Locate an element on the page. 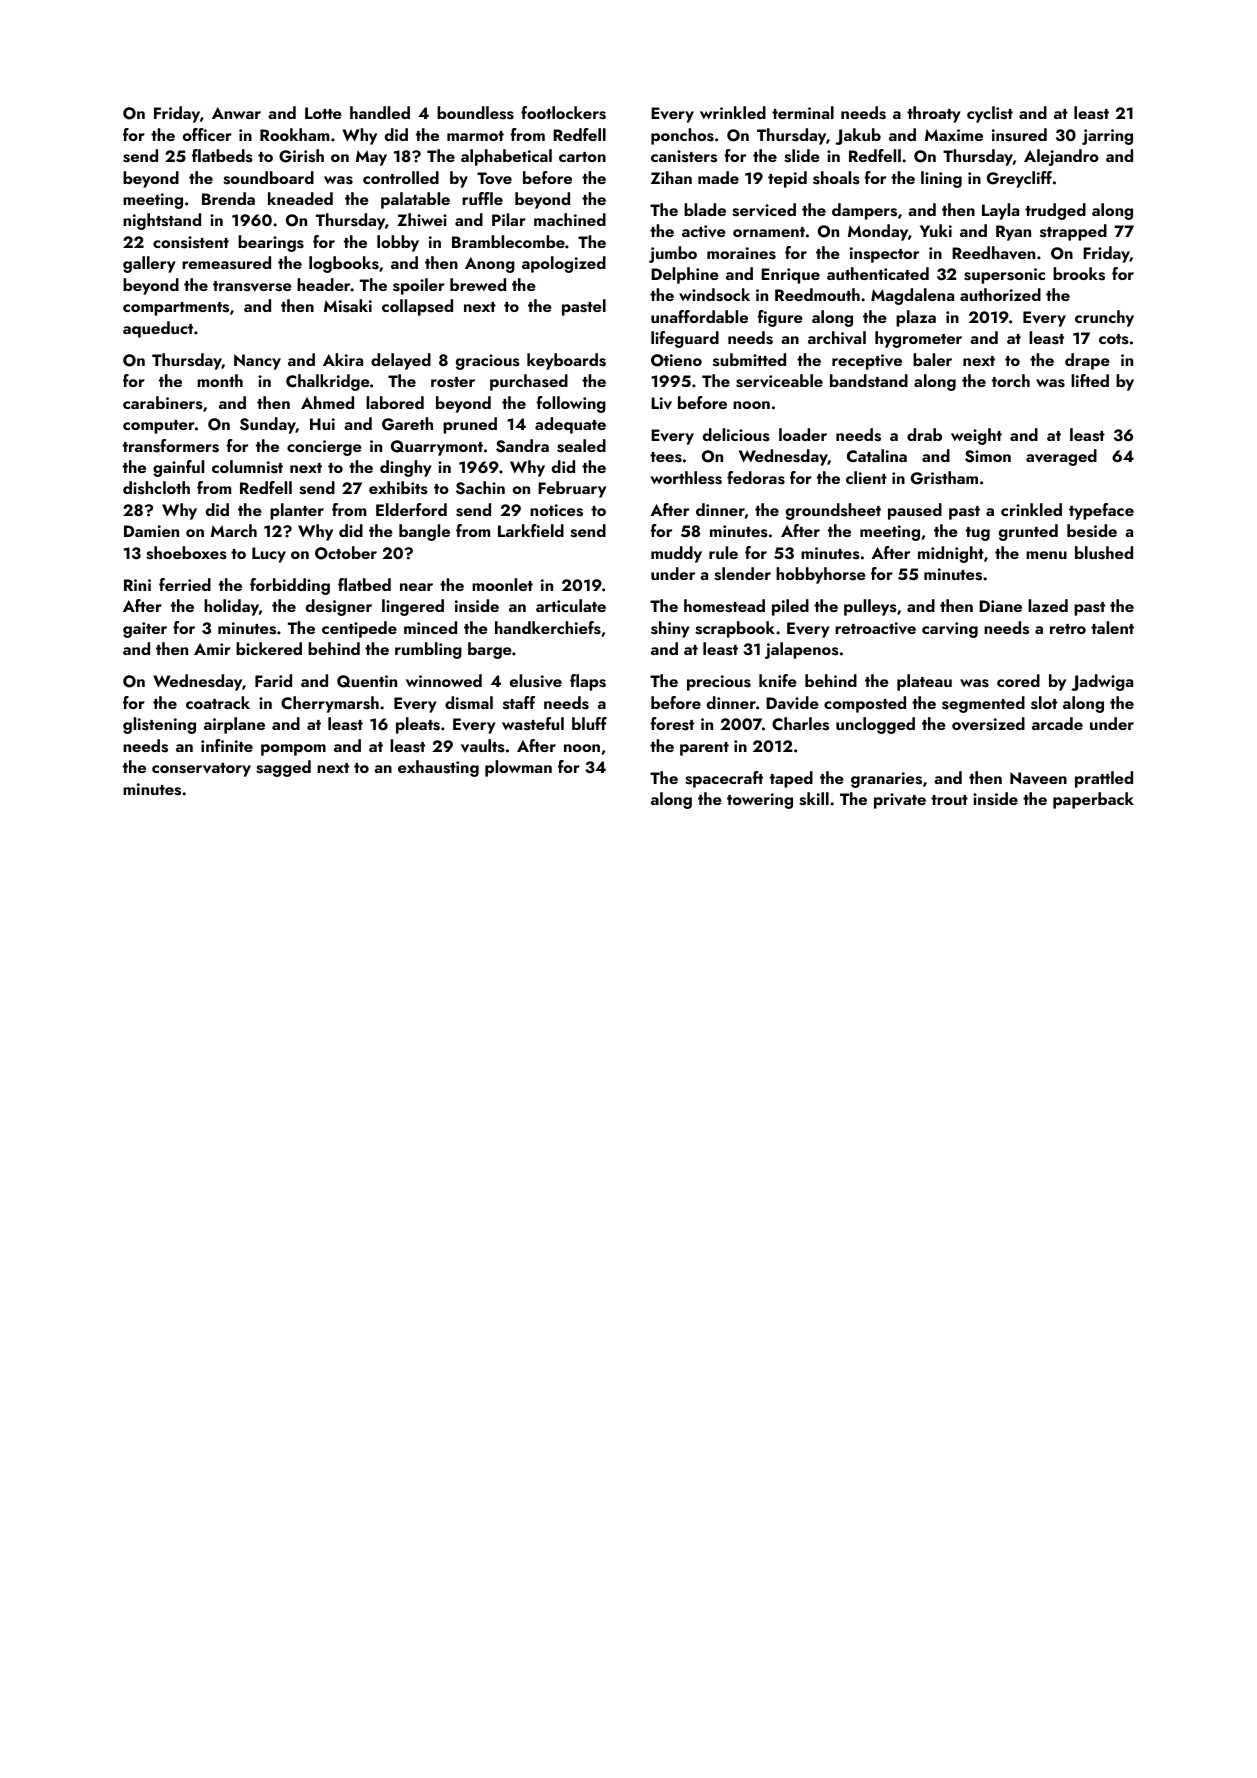  ornament is located at coordinates (769, 232).
